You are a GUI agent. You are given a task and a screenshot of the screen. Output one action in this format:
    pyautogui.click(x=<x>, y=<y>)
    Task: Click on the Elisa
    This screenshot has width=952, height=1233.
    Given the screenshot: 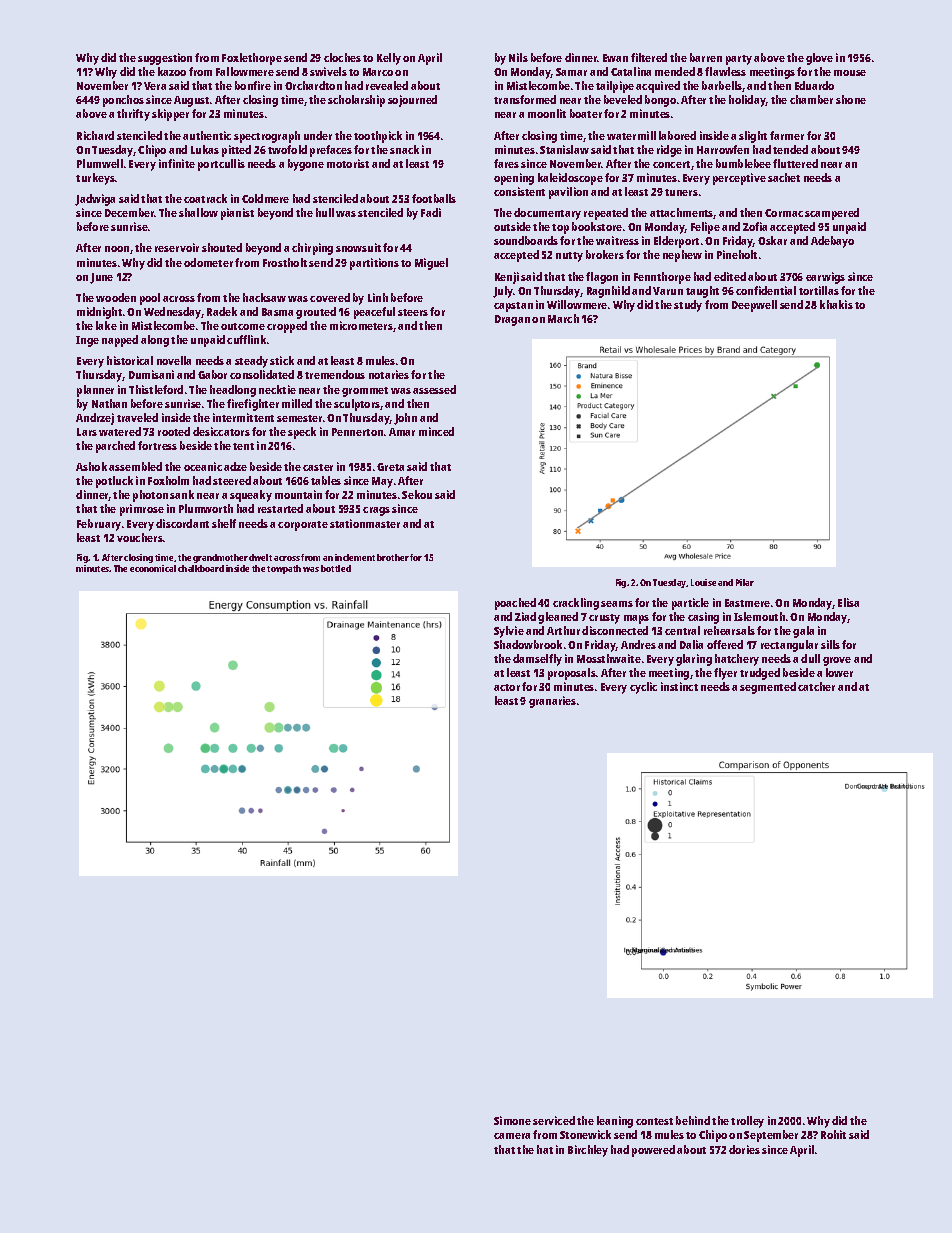 What is the action you would take?
    pyautogui.click(x=848, y=602)
